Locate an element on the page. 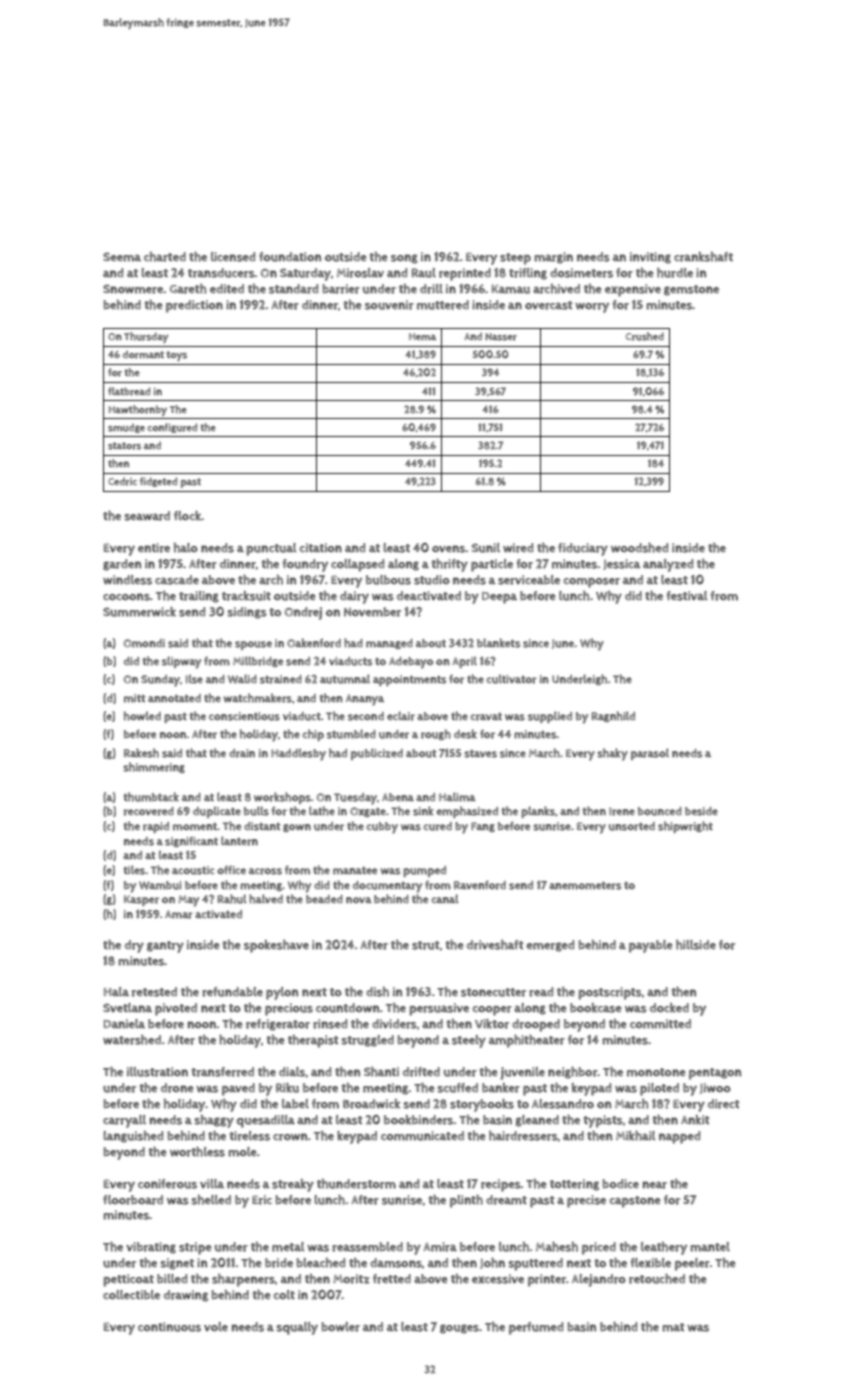 Image resolution: width=849 pixels, height=1400 pixels. driveshaft is located at coordinates (495, 945).
